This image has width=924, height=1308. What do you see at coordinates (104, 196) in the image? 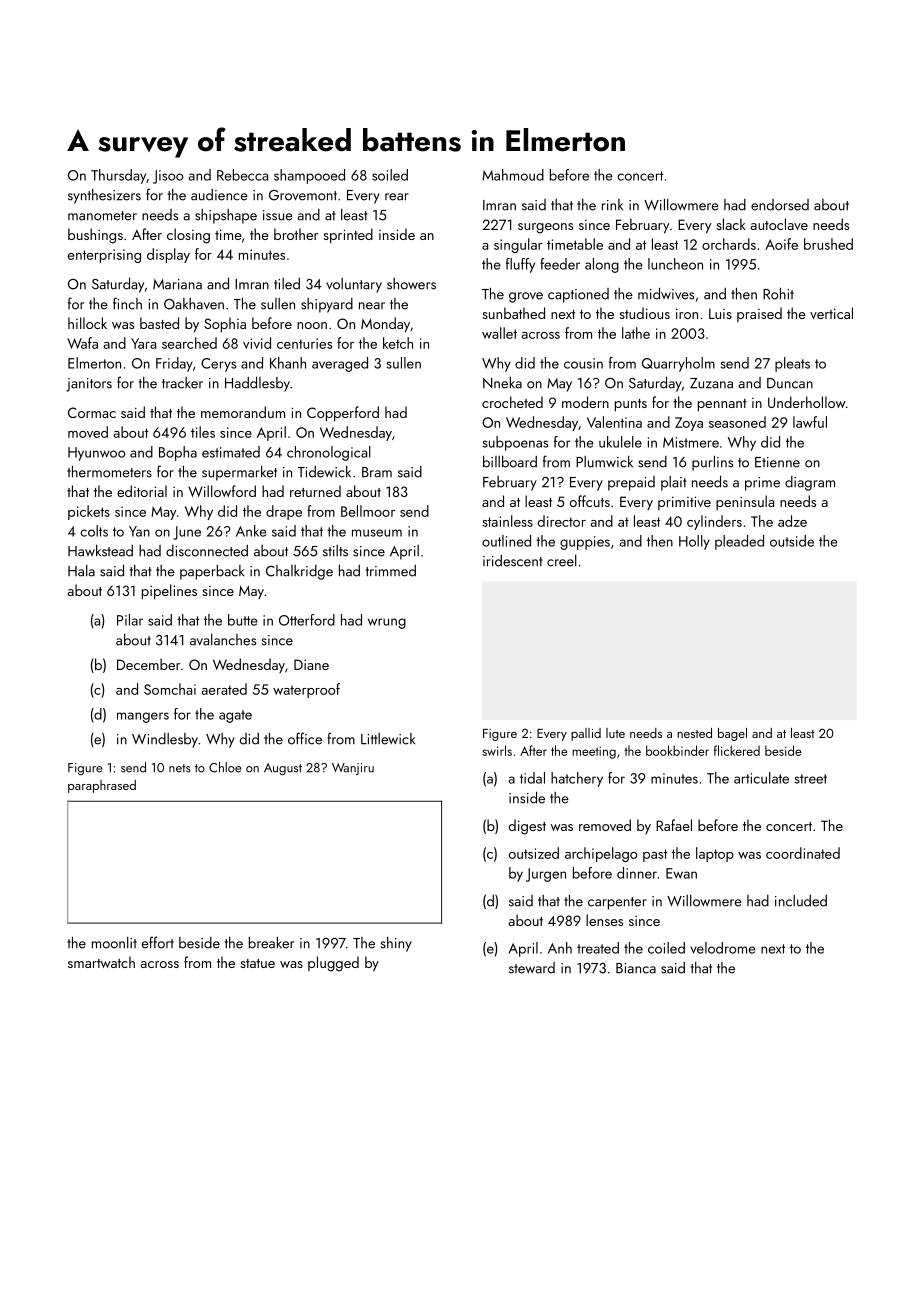
I see `synthesizers` at bounding box center [104, 196].
